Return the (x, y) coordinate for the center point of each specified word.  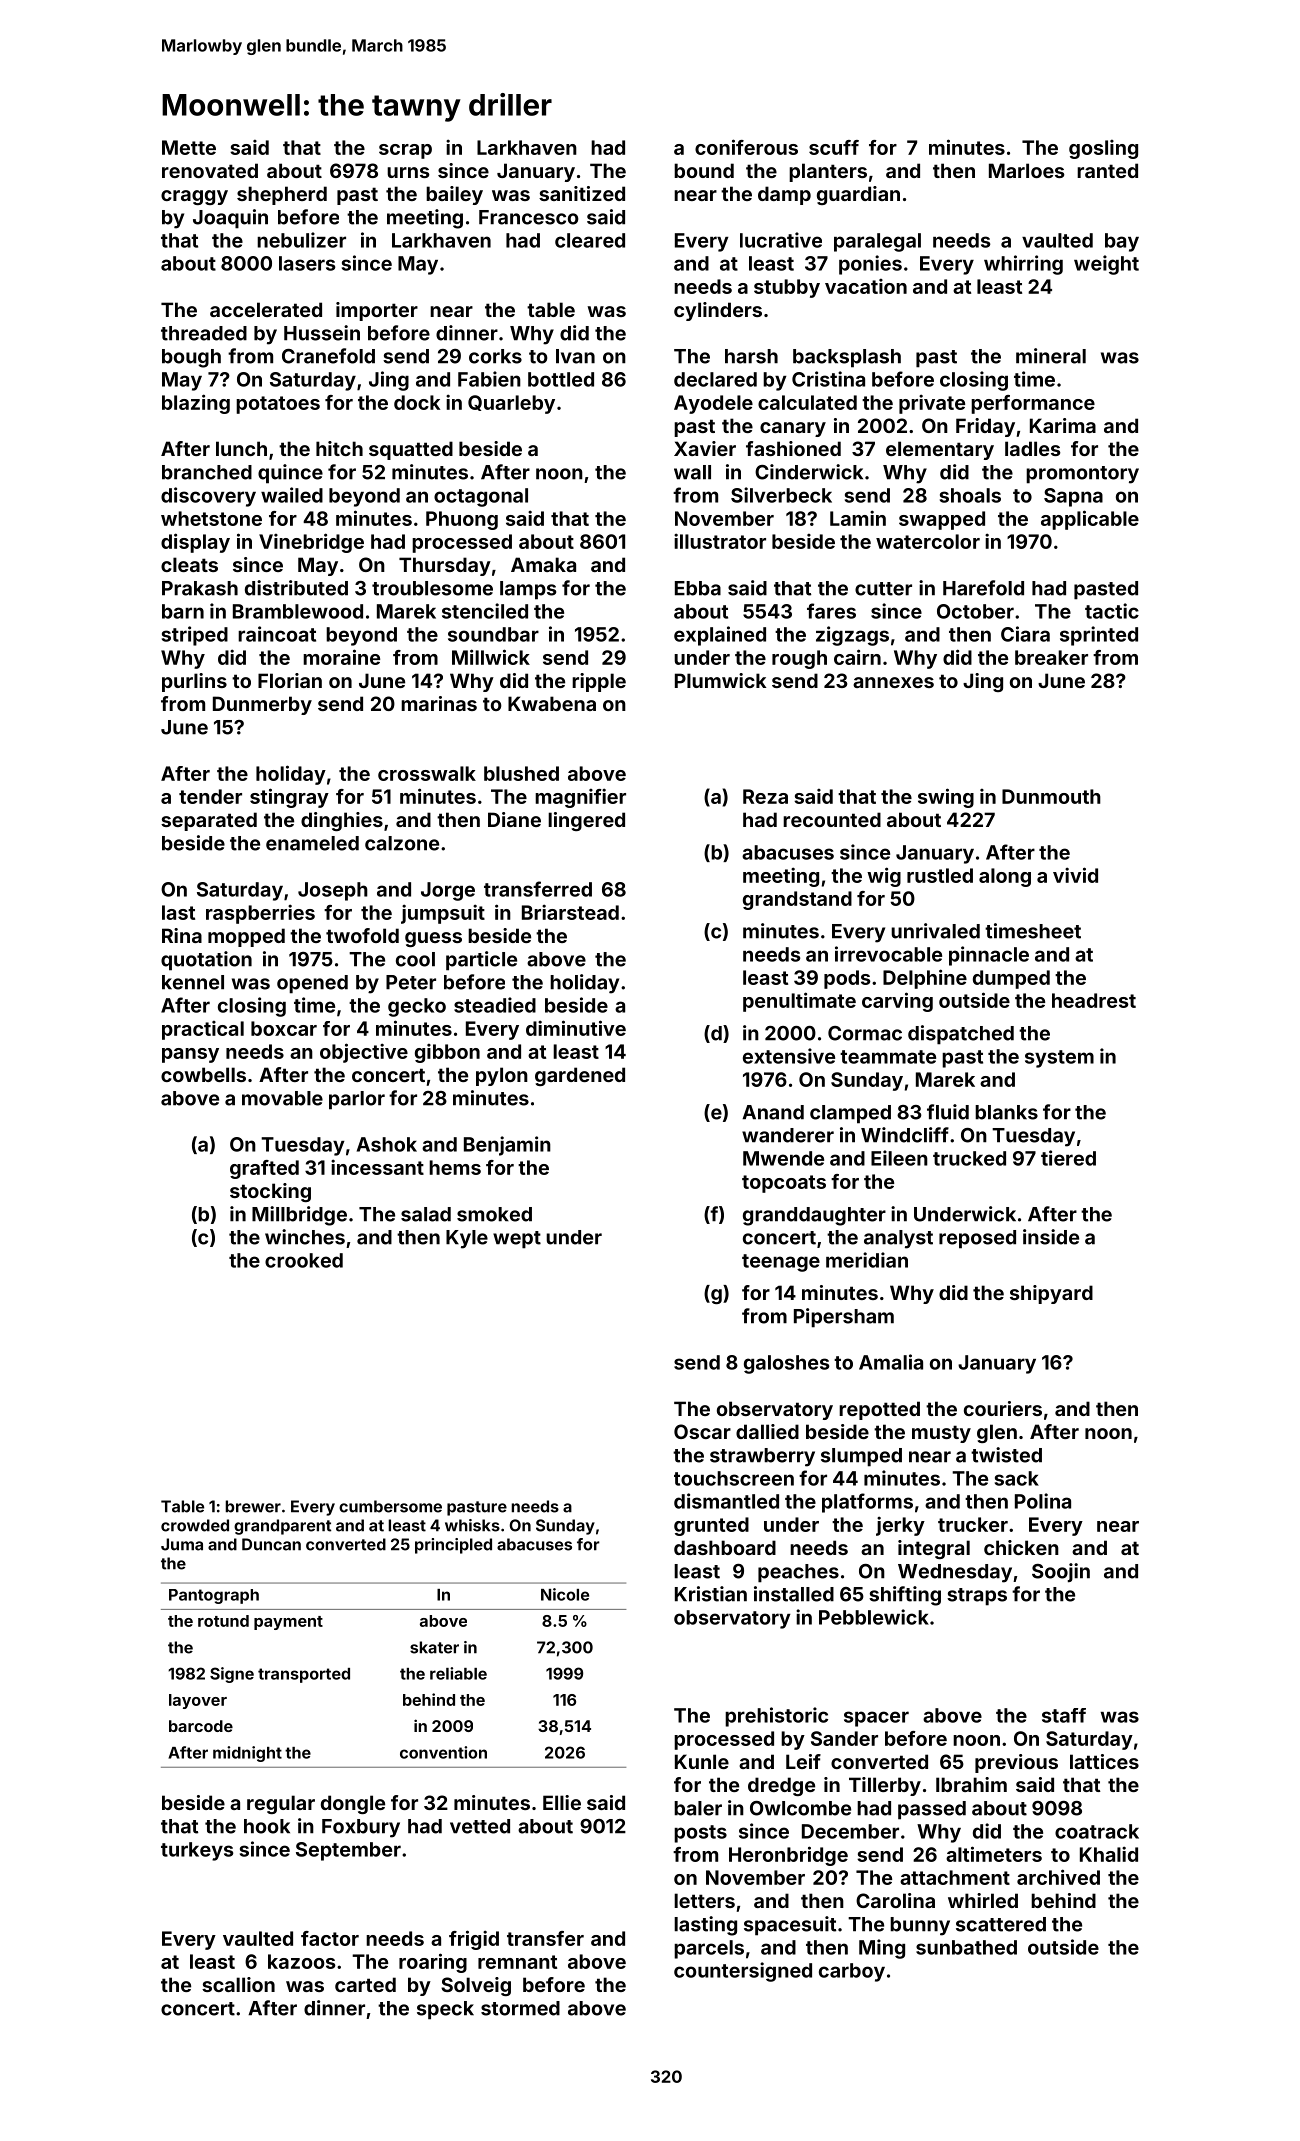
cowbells (203, 1074)
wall (692, 472)
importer (377, 311)
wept (517, 1240)
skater (434, 1647)
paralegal (877, 242)
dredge (781, 1786)
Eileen (899, 1158)
